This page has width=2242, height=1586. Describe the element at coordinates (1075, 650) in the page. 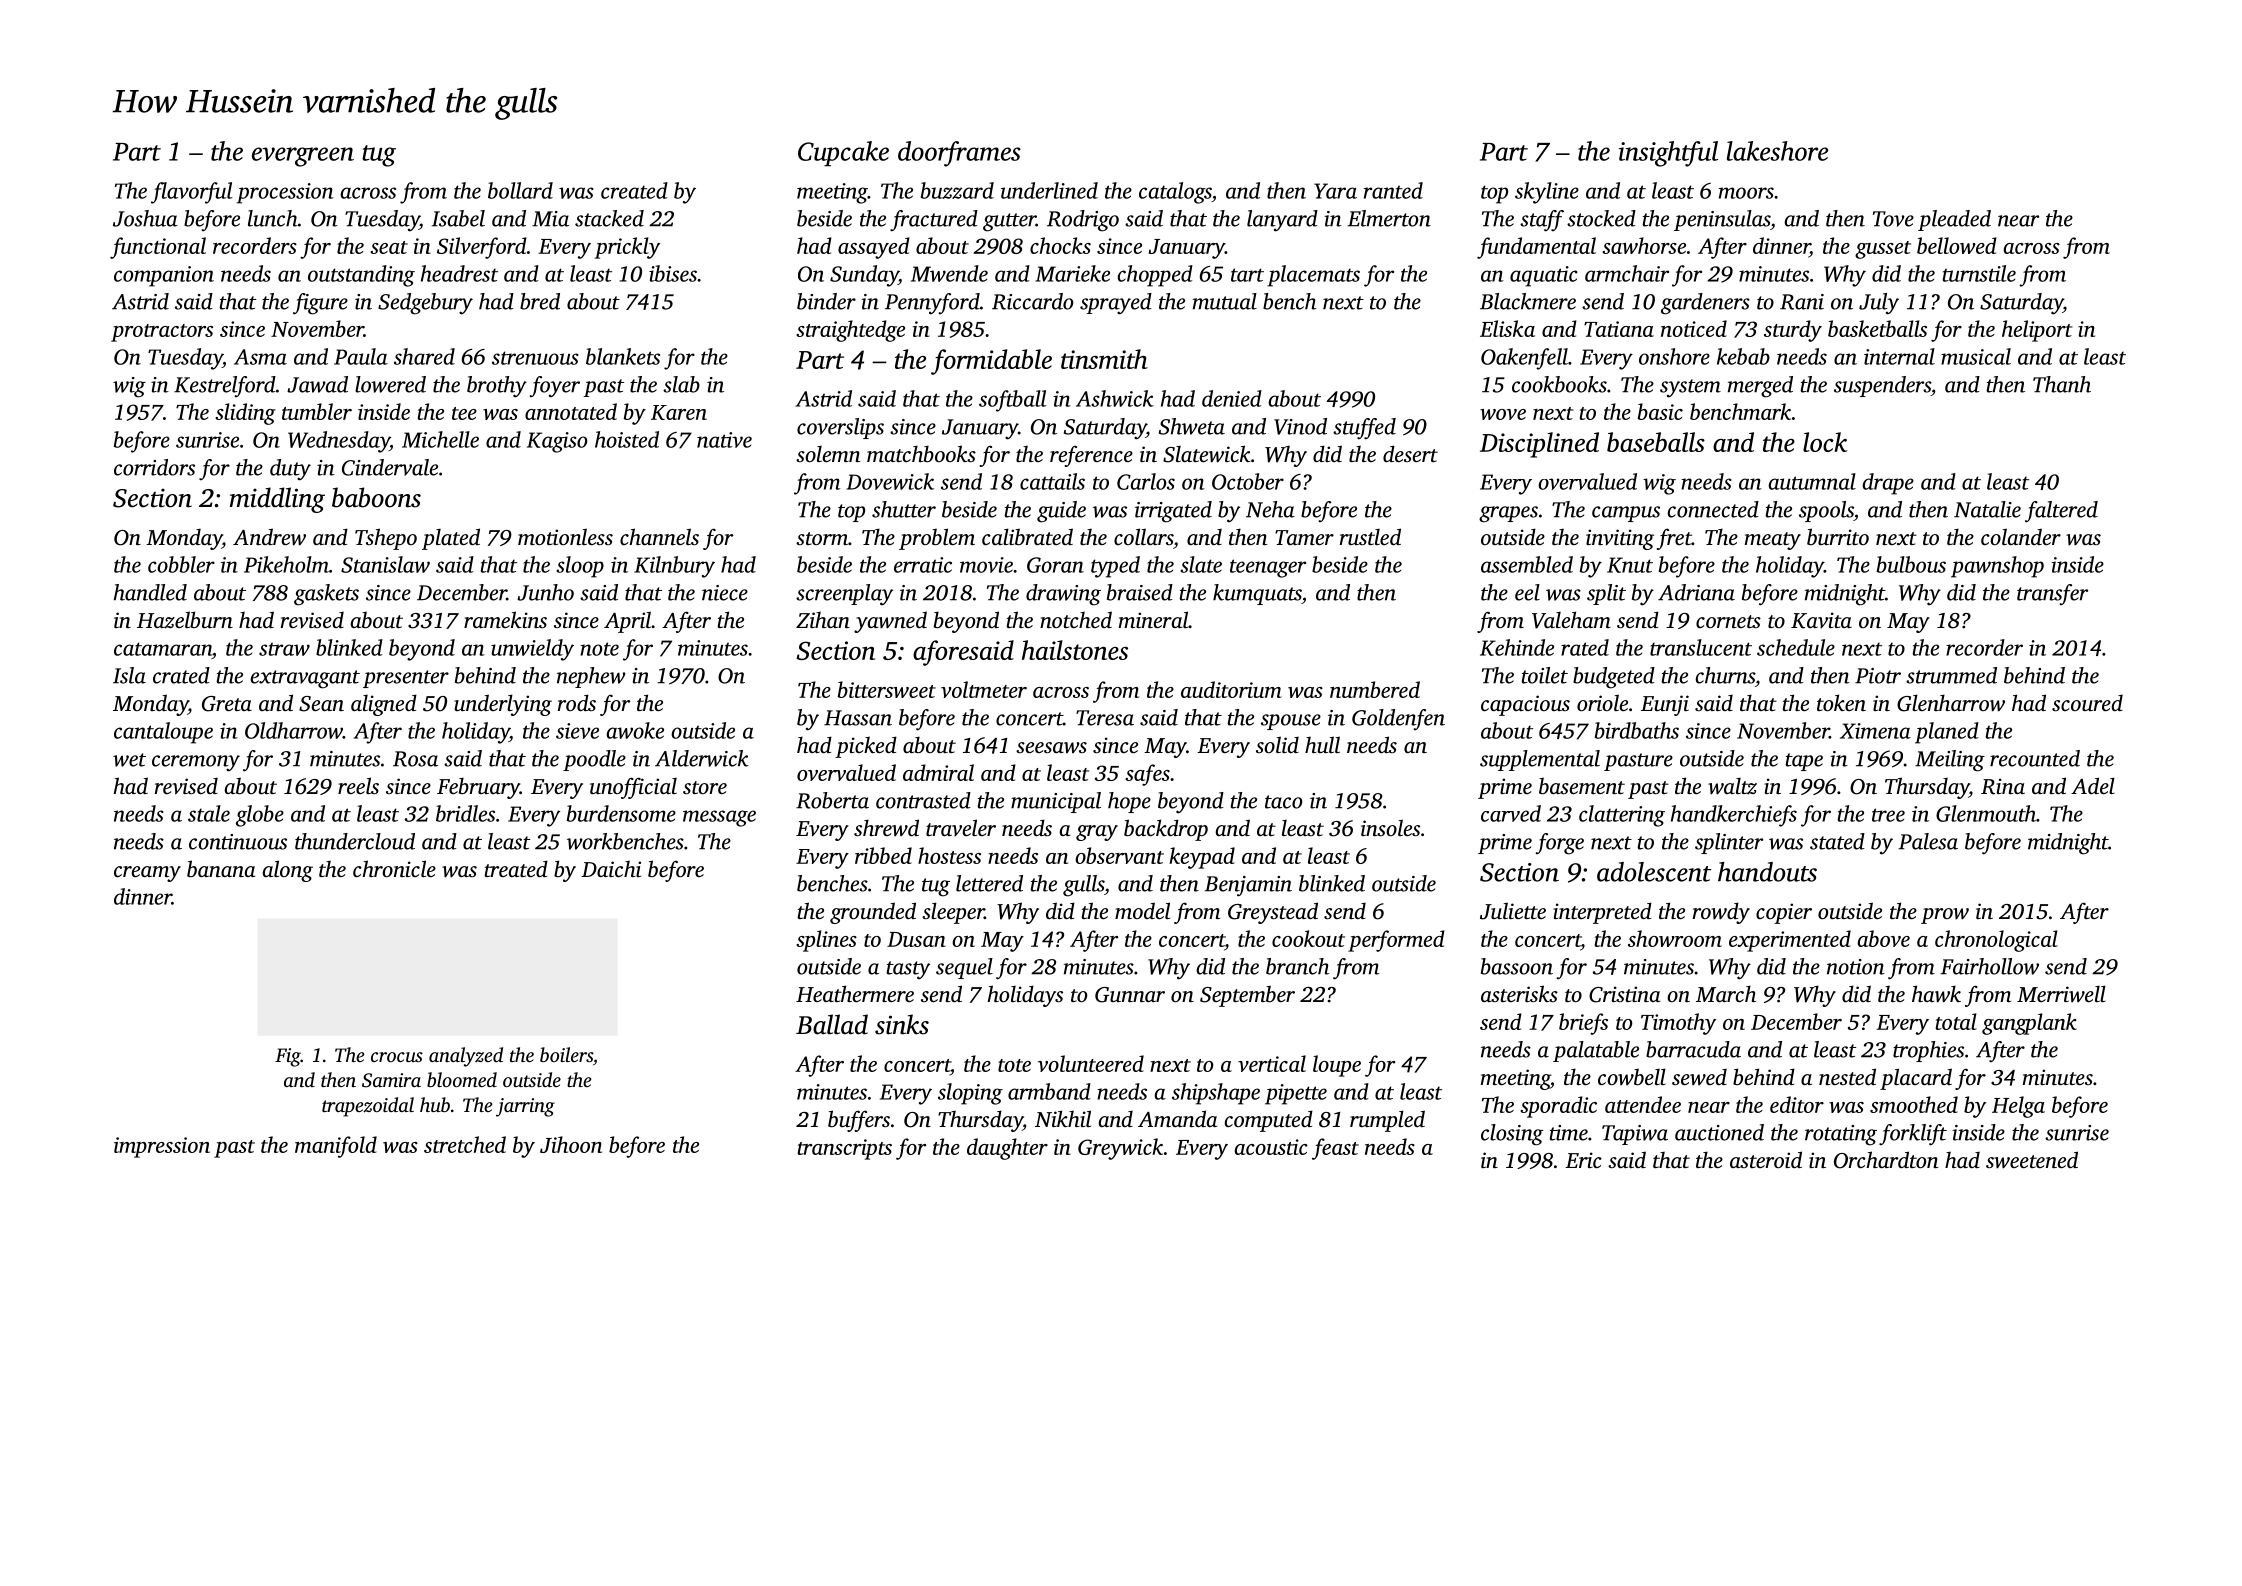

I see `hailstones` at that location.
